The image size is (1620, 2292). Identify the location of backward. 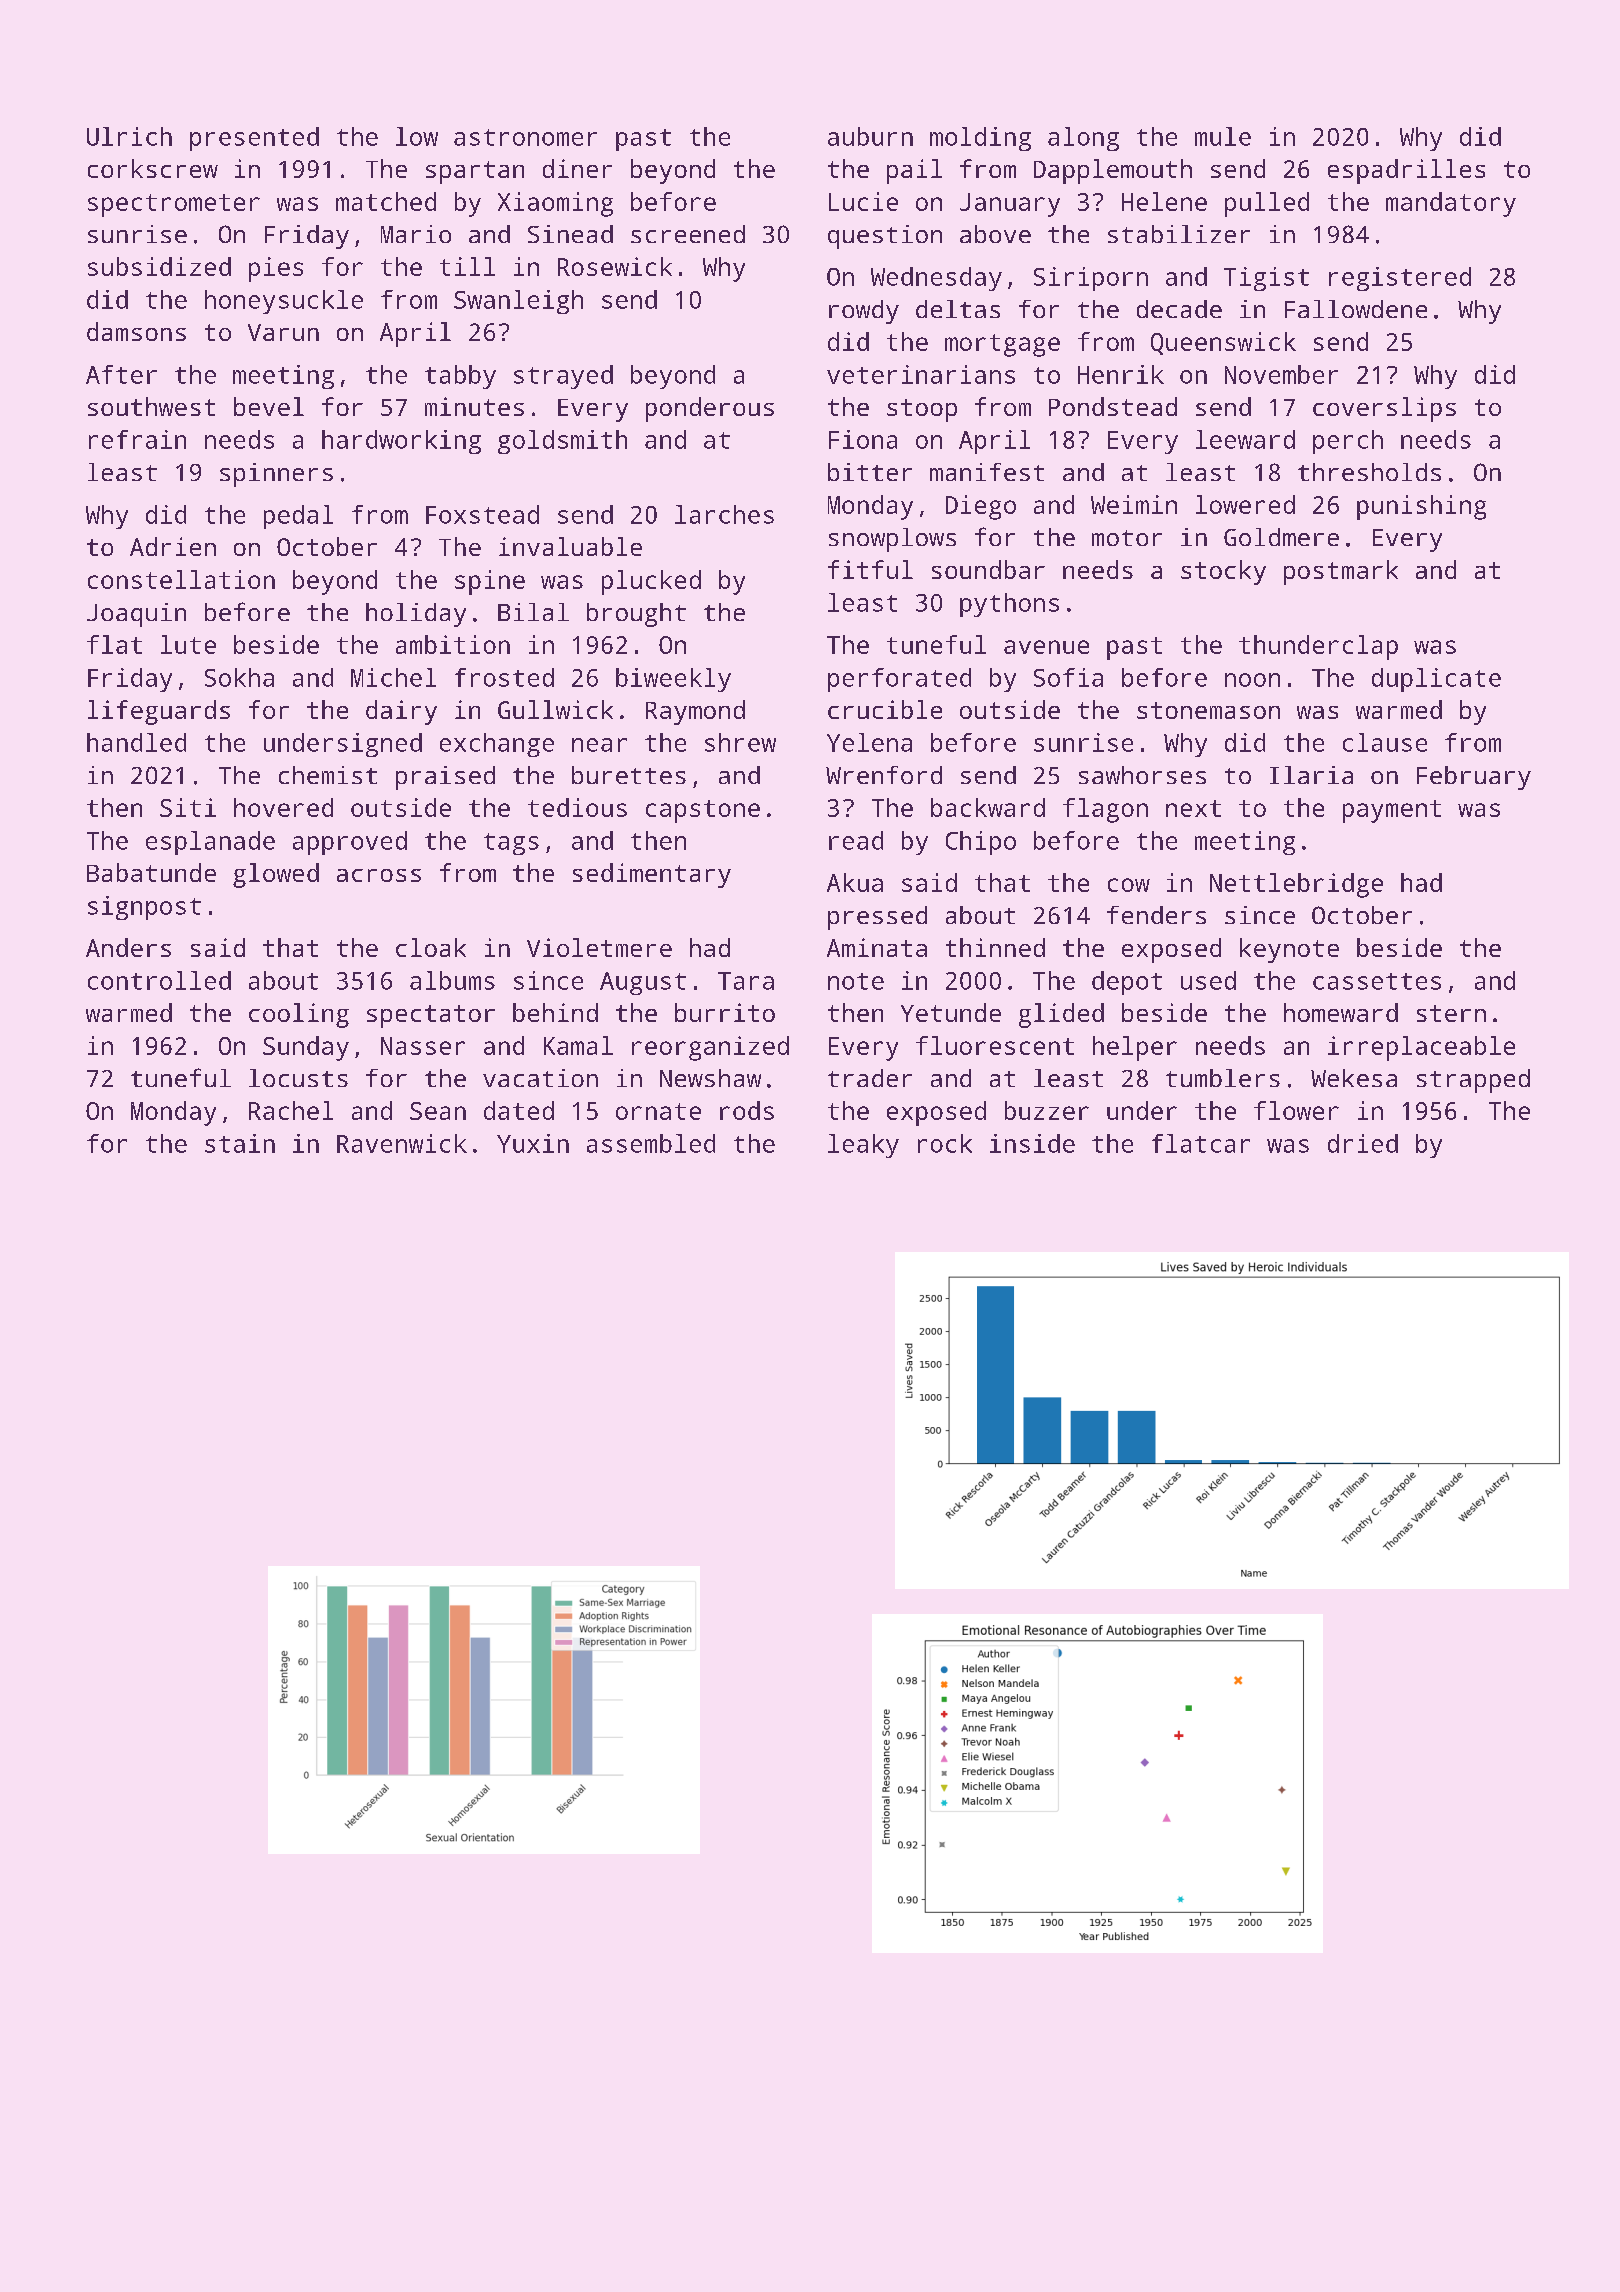
(988, 807).
